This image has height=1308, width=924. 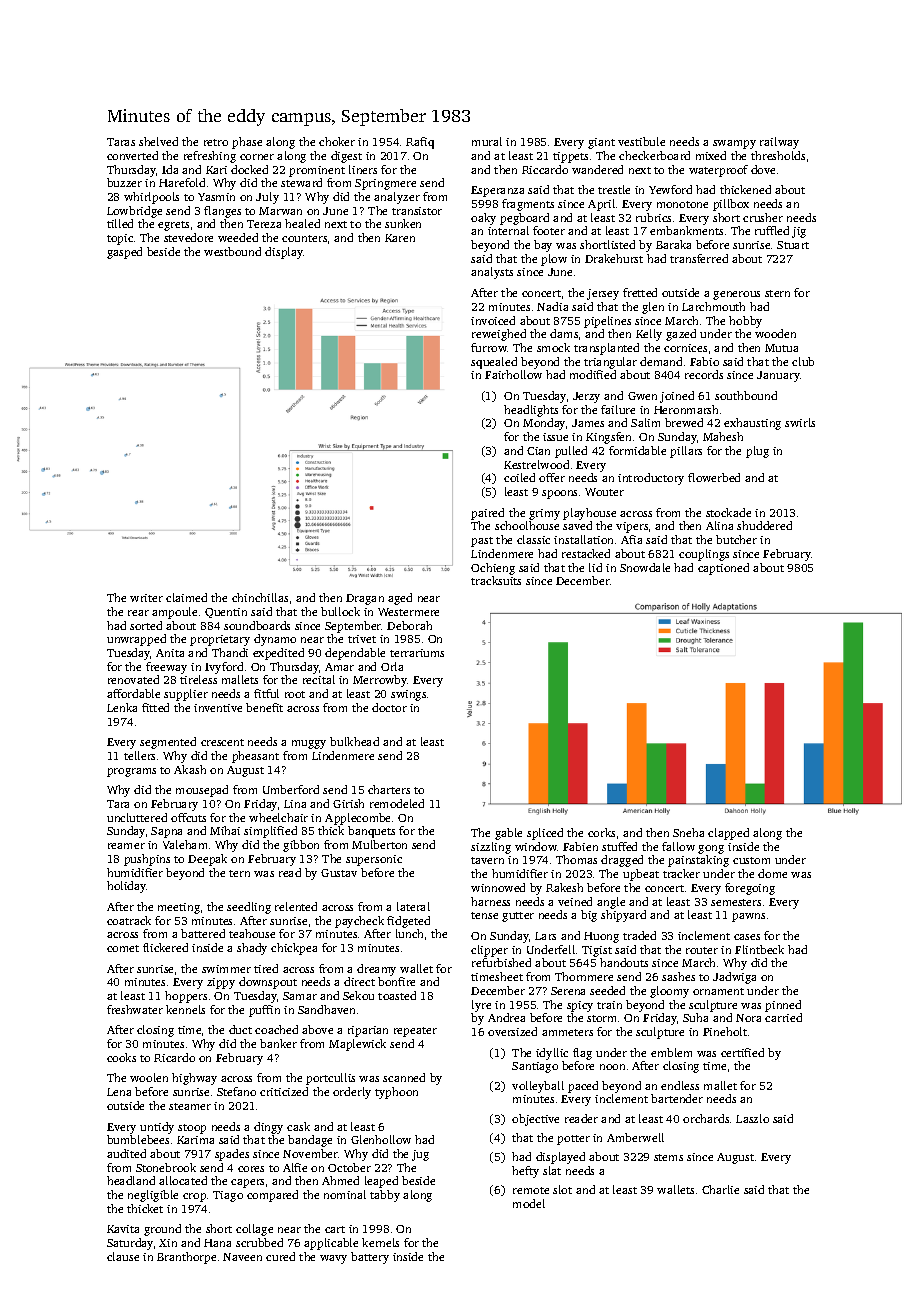 I want to click on corner, so click(x=257, y=157).
